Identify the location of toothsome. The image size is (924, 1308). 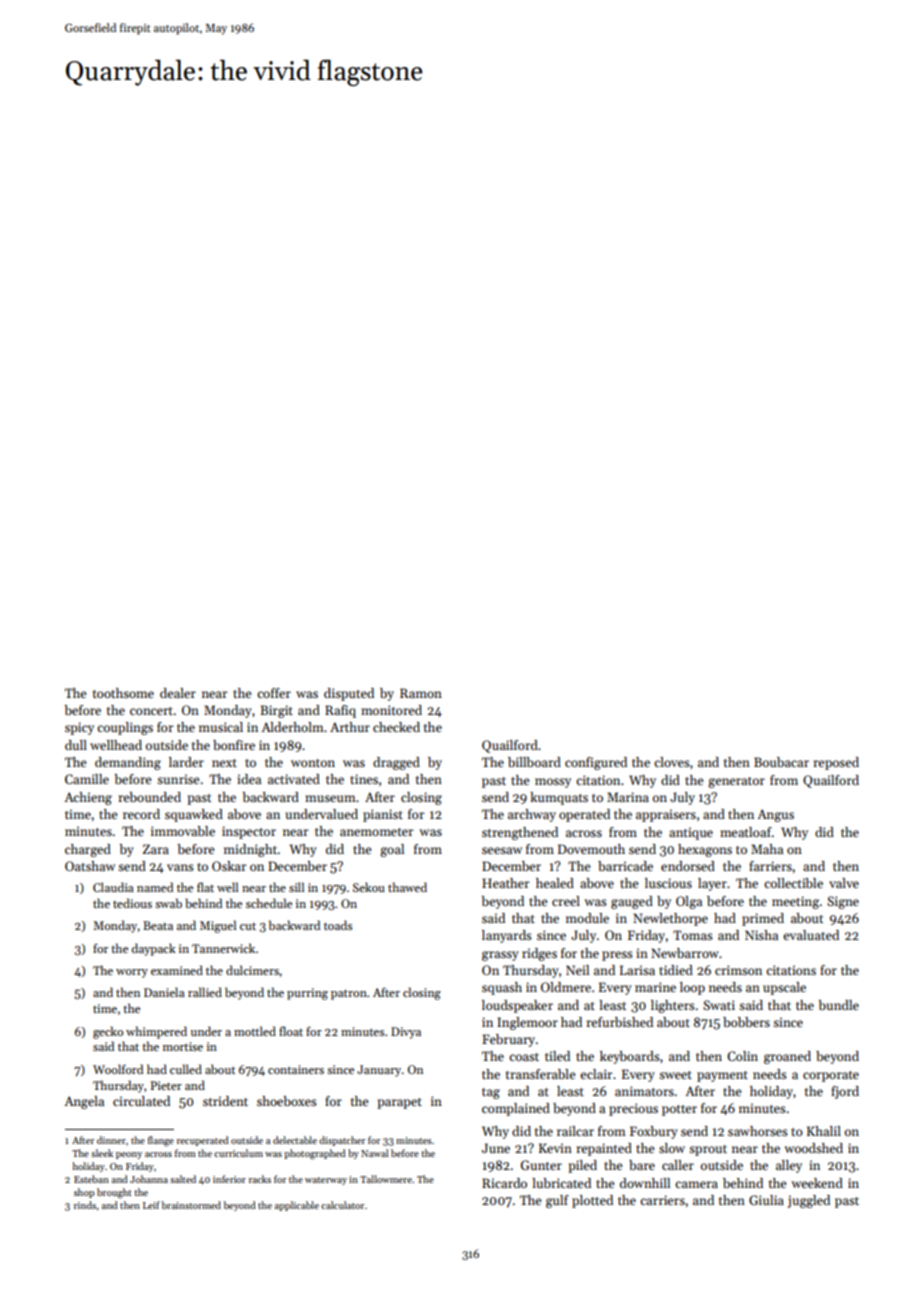
(123, 693).
